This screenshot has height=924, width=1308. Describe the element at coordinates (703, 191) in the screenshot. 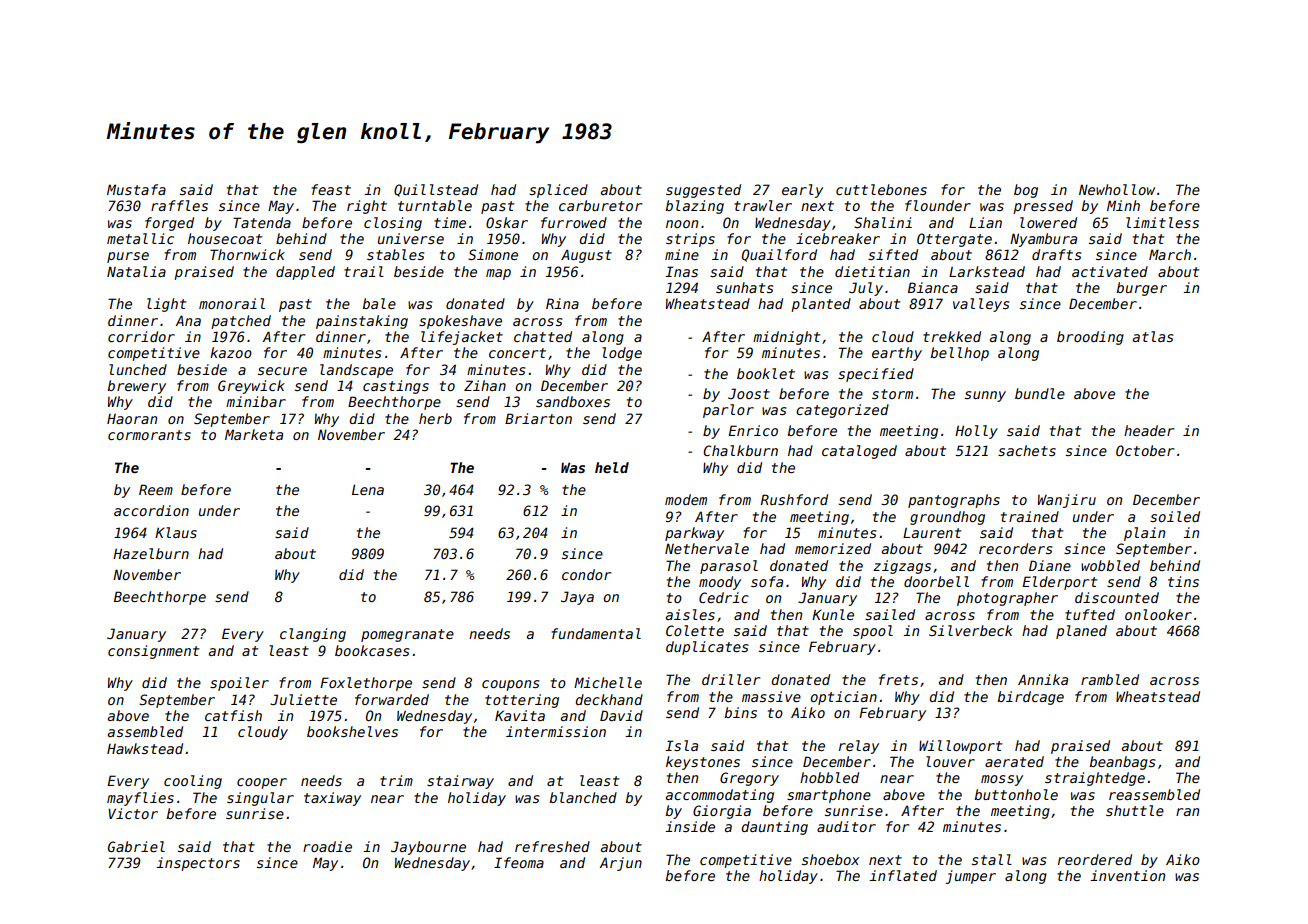

I see `suggested` at that location.
